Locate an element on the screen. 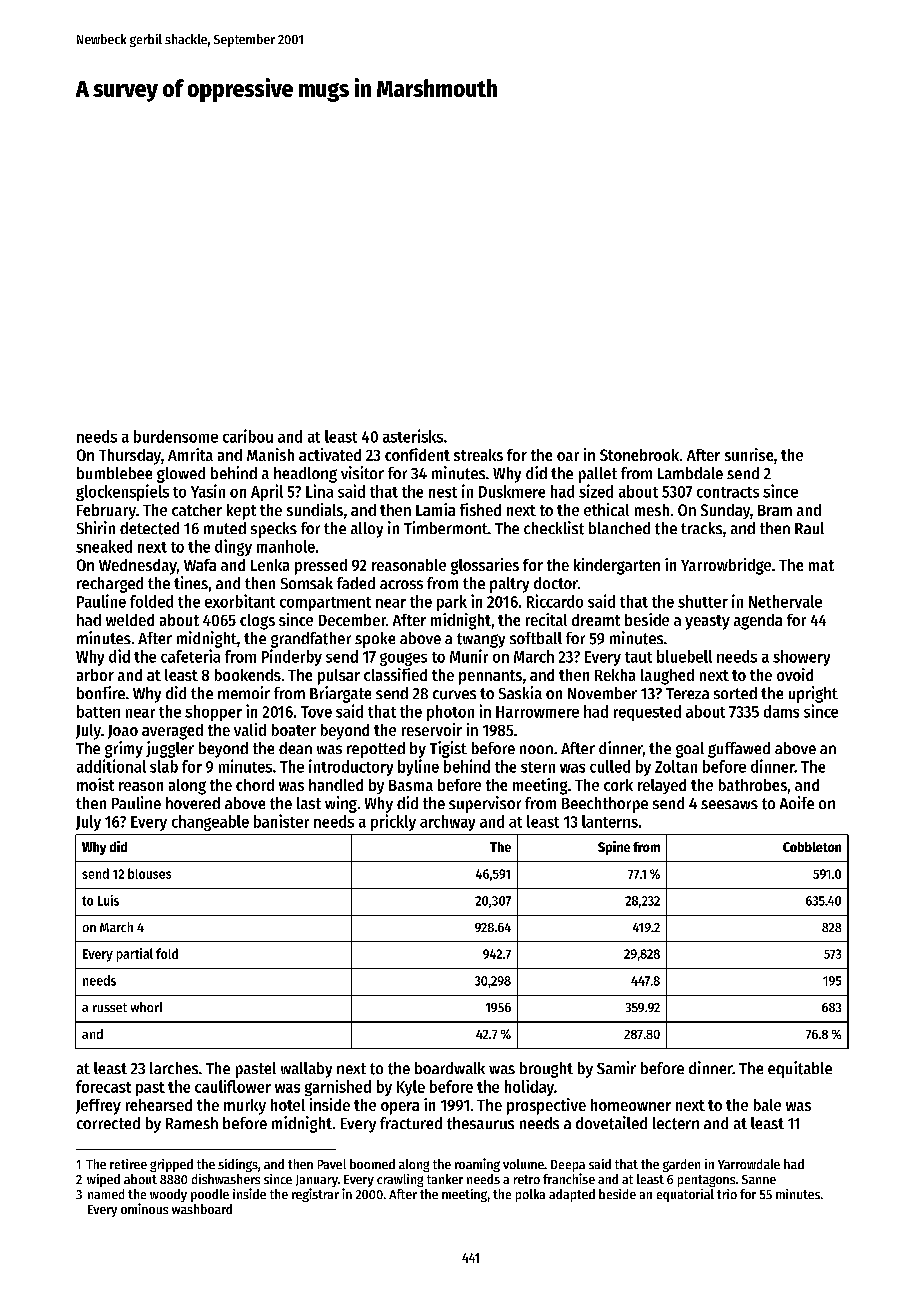  tracks is located at coordinates (701, 528).
